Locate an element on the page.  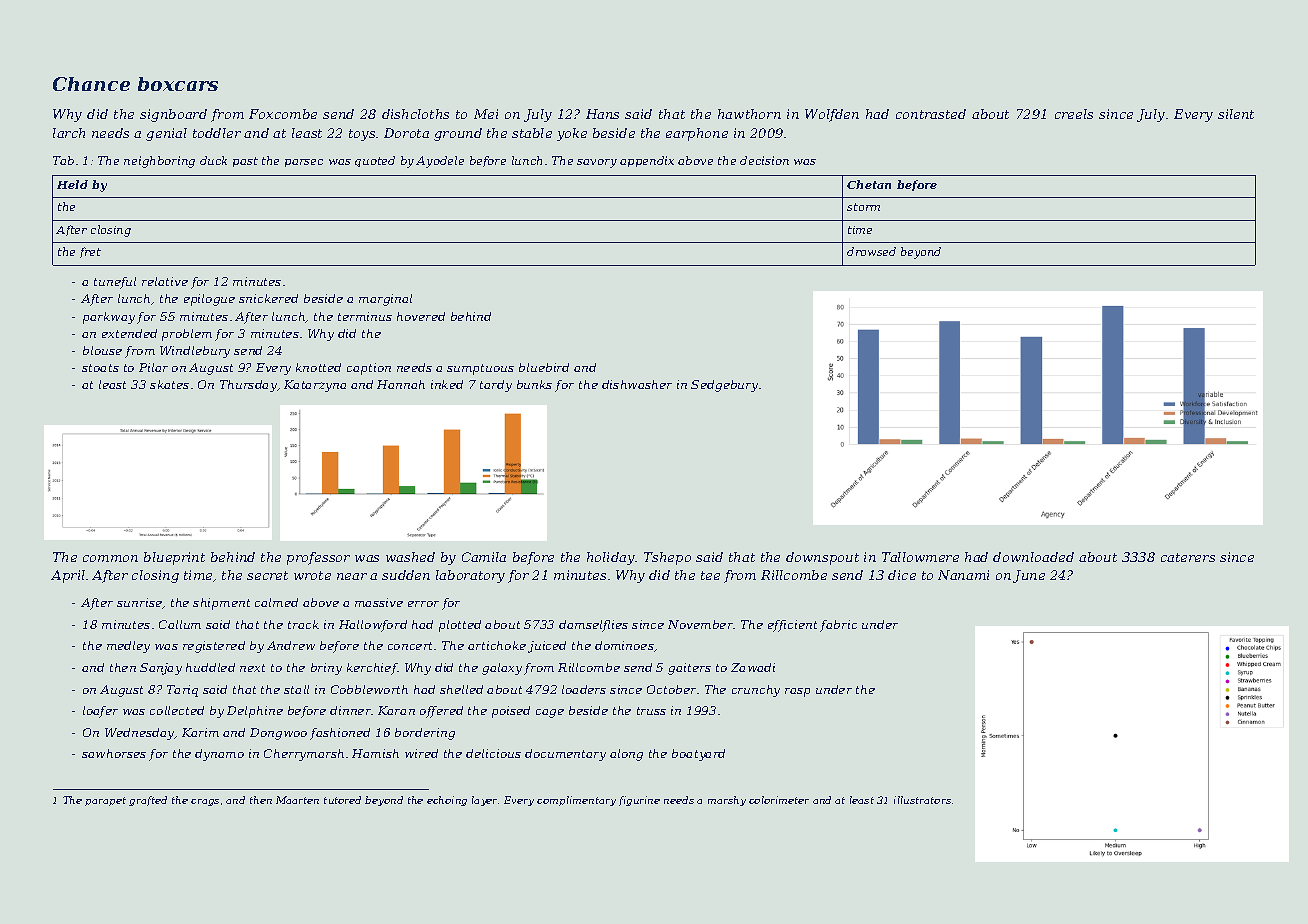
downspout is located at coordinates (822, 558).
